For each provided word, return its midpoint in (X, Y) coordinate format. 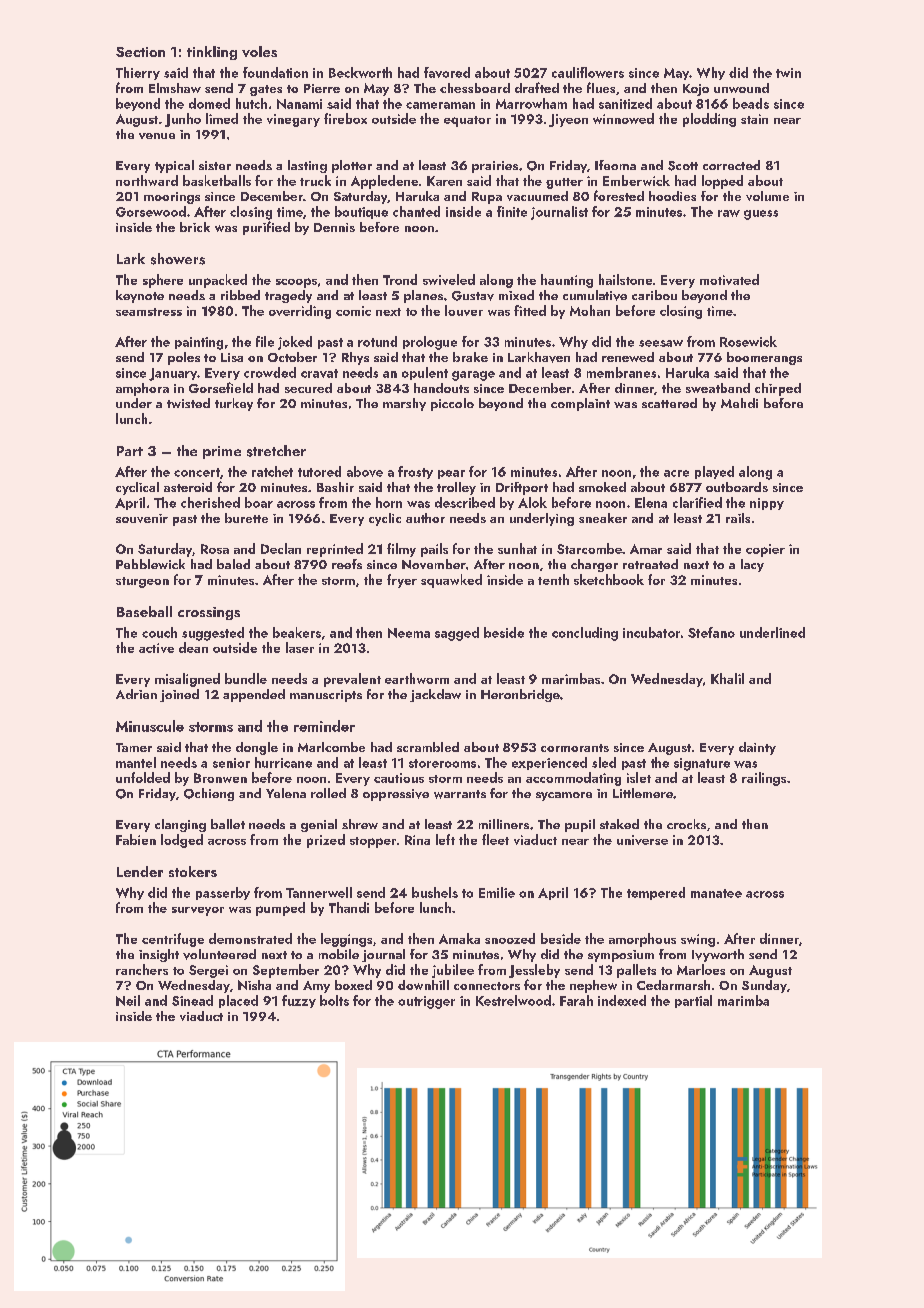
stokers (193, 871)
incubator (651, 632)
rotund (377, 341)
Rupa (487, 198)
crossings (209, 613)
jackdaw (435, 695)
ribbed (240, 295)
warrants (460, 794)
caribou (654, 295)
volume (767, 196)
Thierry (138, 73)
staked (619, 824)
